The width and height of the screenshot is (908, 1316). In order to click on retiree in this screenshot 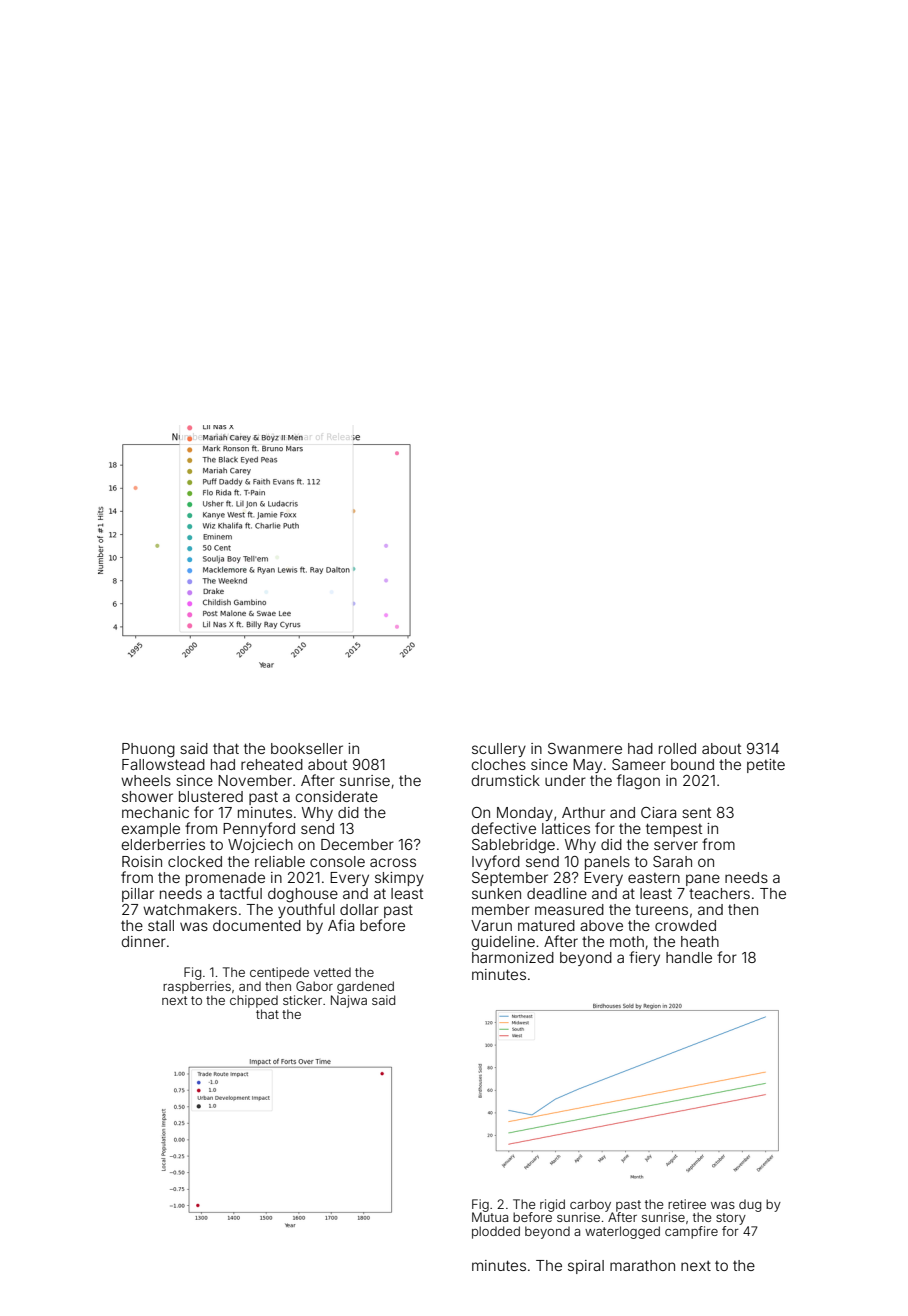, I will do `click(687, 1204)`.
